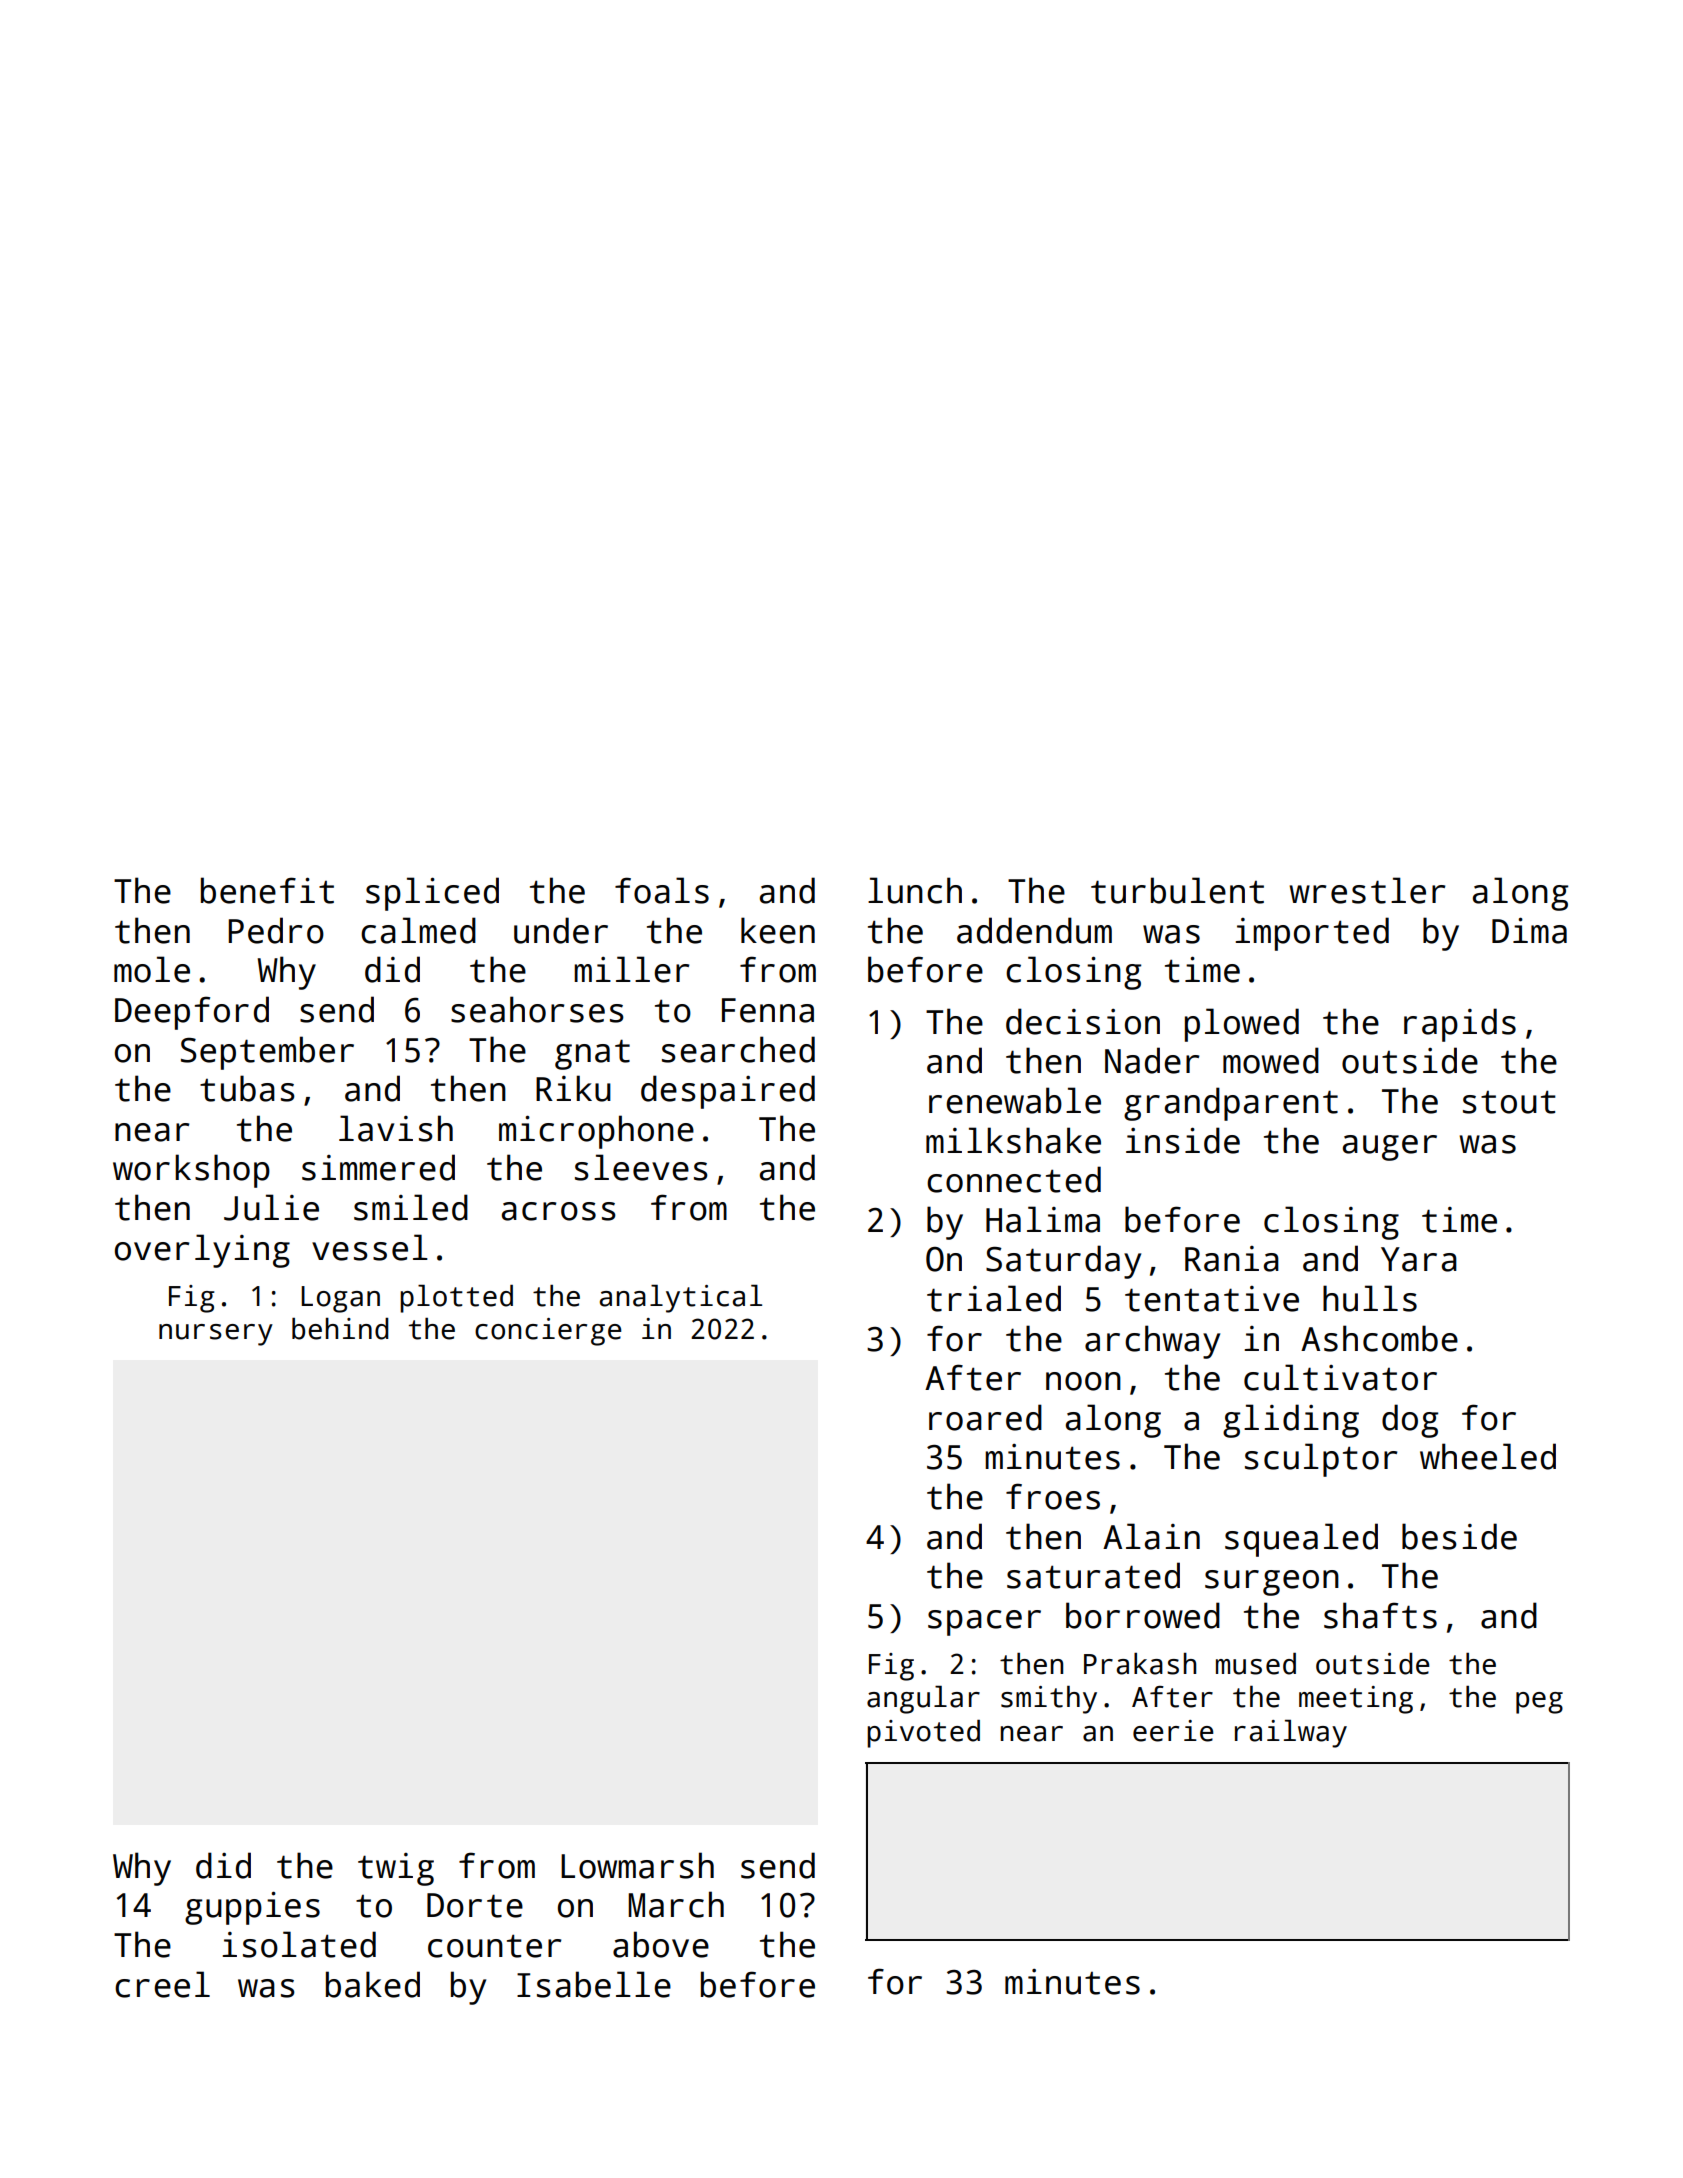  Describe the element at coordinates (1272, 1583) in the screenshot. I see `surgeon` at that location.
